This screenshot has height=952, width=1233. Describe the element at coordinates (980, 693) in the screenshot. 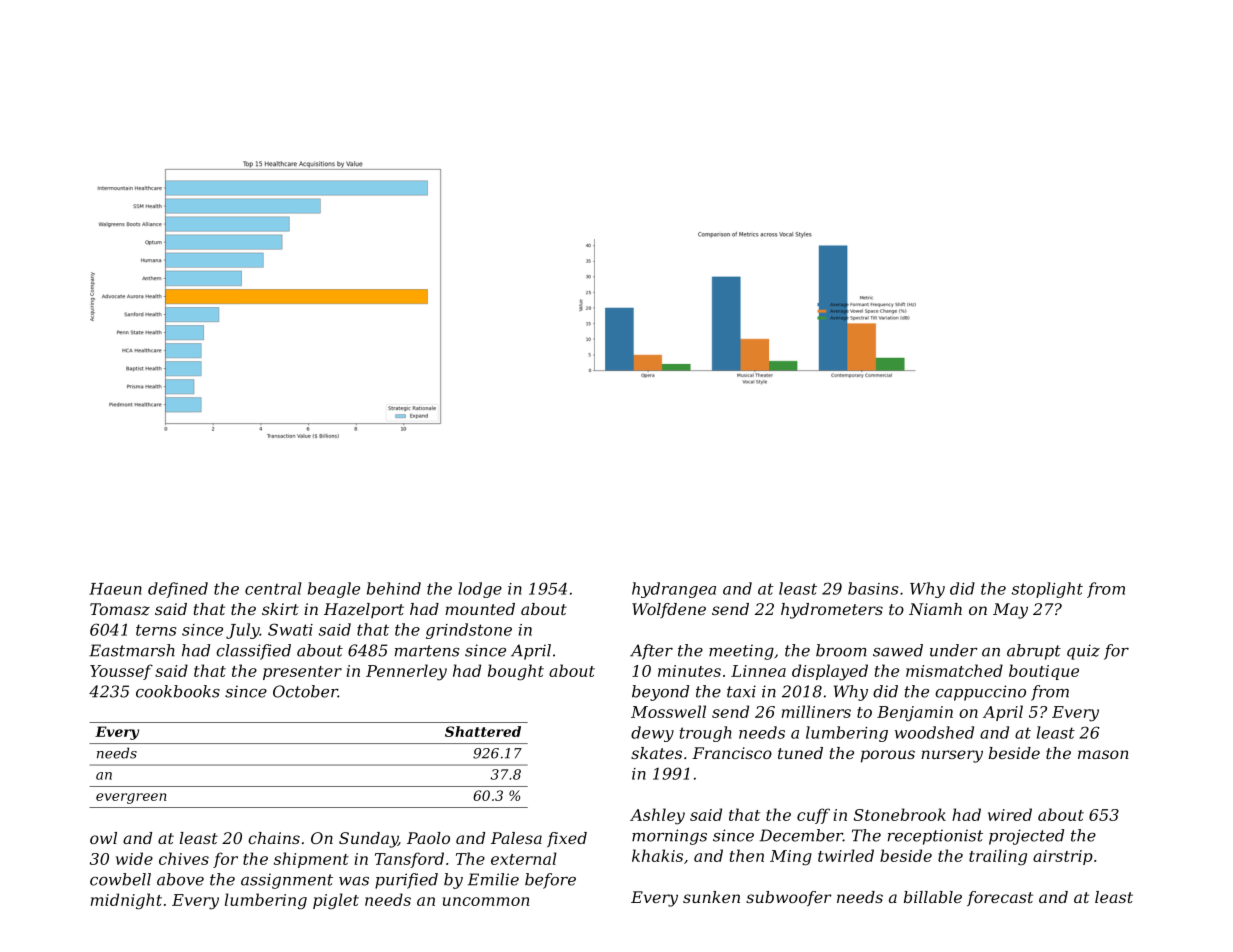

I see `cappuccino` at that location.
